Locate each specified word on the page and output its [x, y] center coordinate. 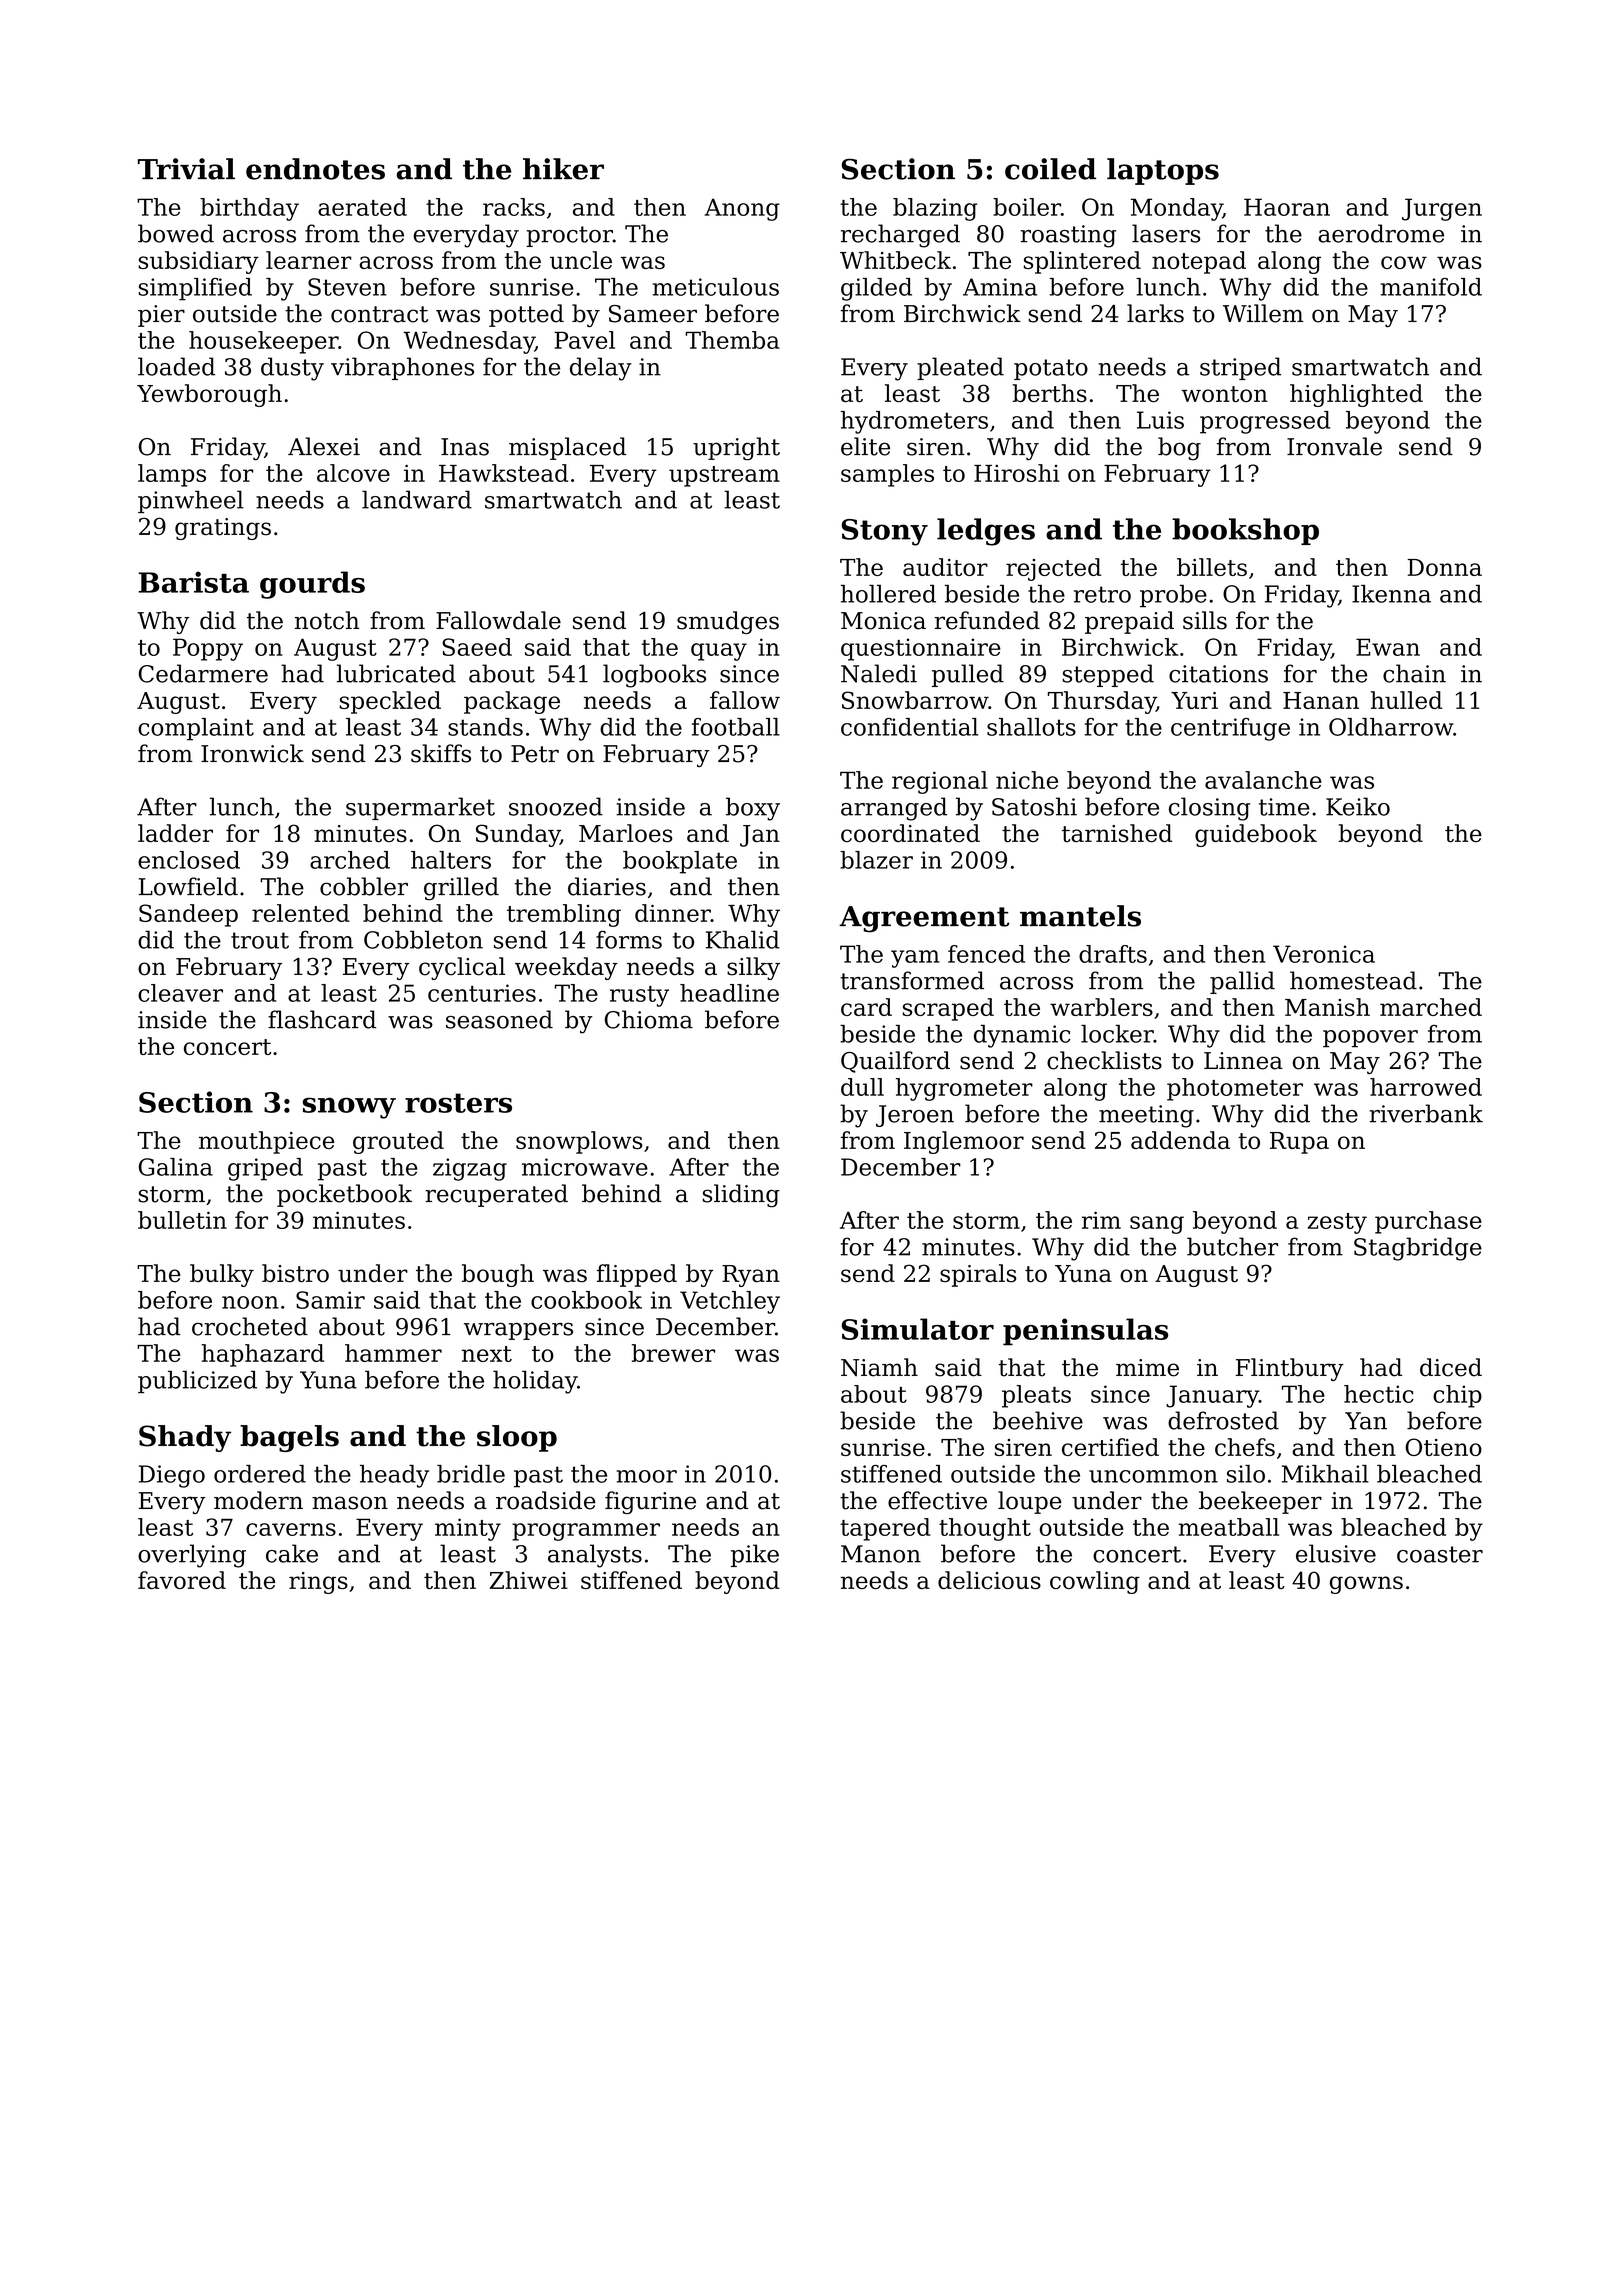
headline [729, 993]
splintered [1082, 262]
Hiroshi [1016, 473]
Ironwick [252, 753]
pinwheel [191, 501]
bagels [289, 1438]
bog [1179, 449]
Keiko [1358, 806]
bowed [176, 233]
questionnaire [921, 649]
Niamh [879, 1367]
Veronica [1324, 954]
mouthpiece [266, 1142]
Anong [742, 209]
